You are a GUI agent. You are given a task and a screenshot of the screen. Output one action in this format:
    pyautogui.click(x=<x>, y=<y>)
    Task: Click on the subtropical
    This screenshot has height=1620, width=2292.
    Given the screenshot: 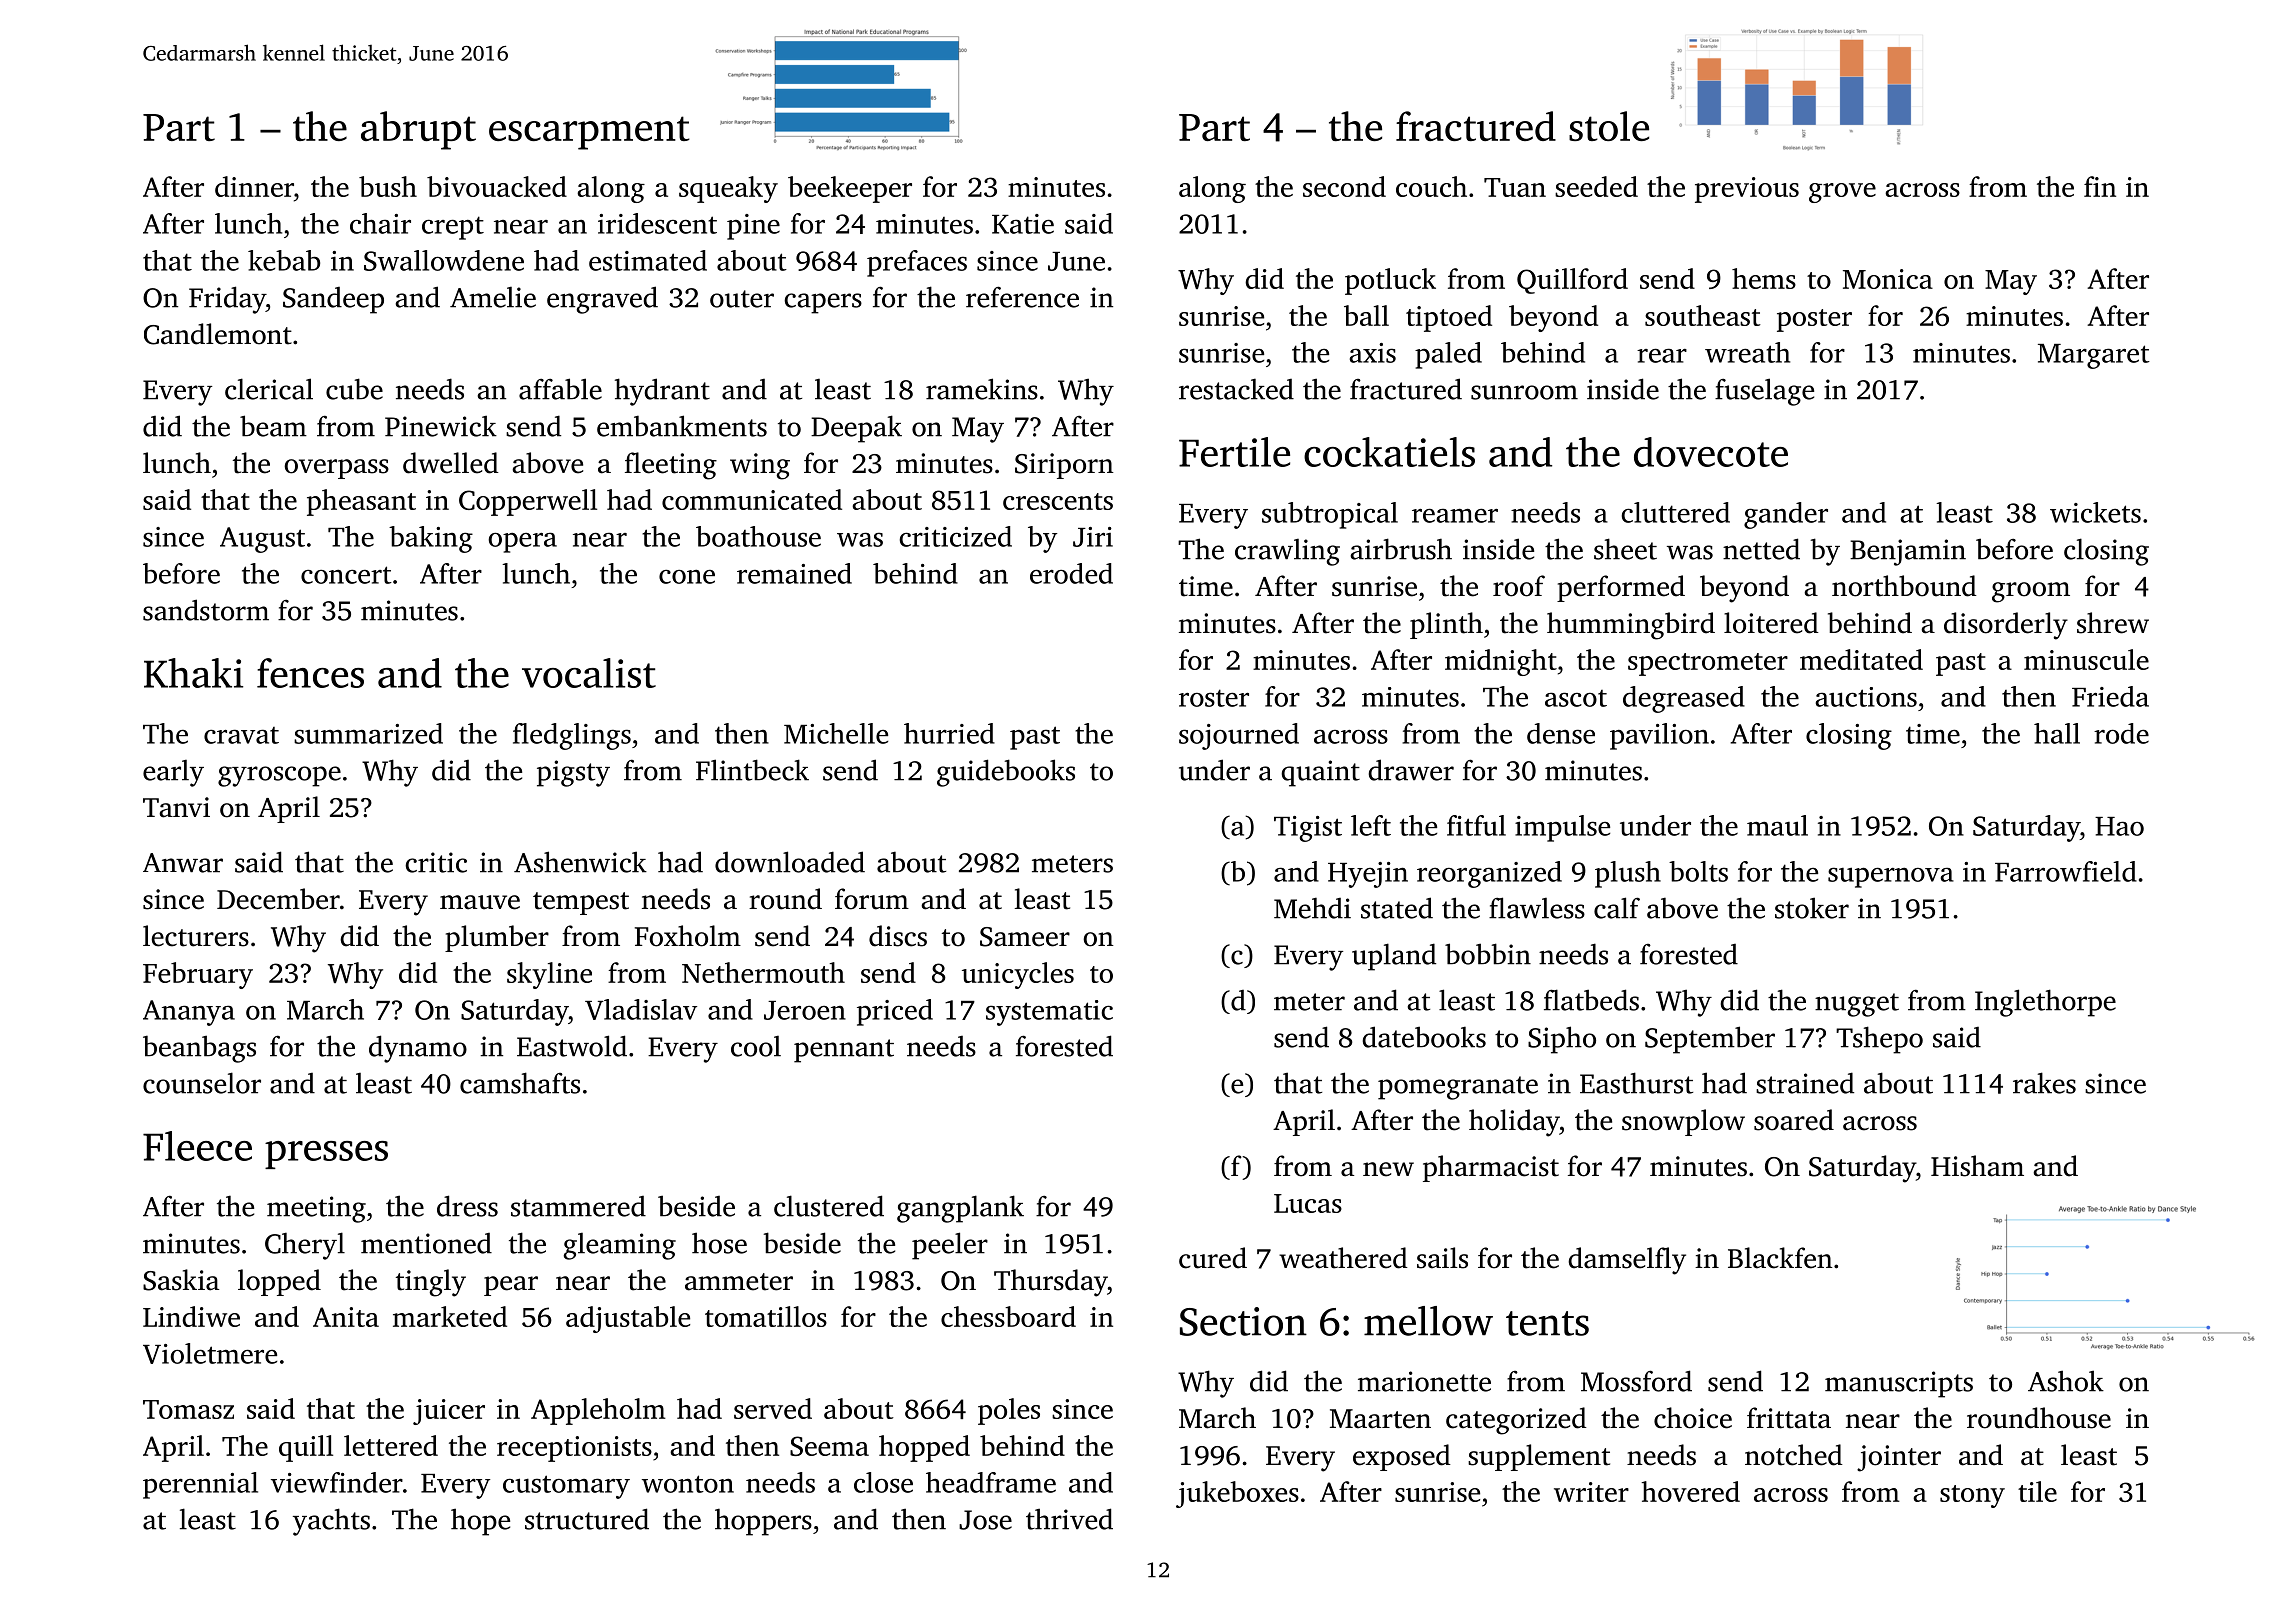 What is the action you would take?
    pyautogui.click(x=1330, y=515)
